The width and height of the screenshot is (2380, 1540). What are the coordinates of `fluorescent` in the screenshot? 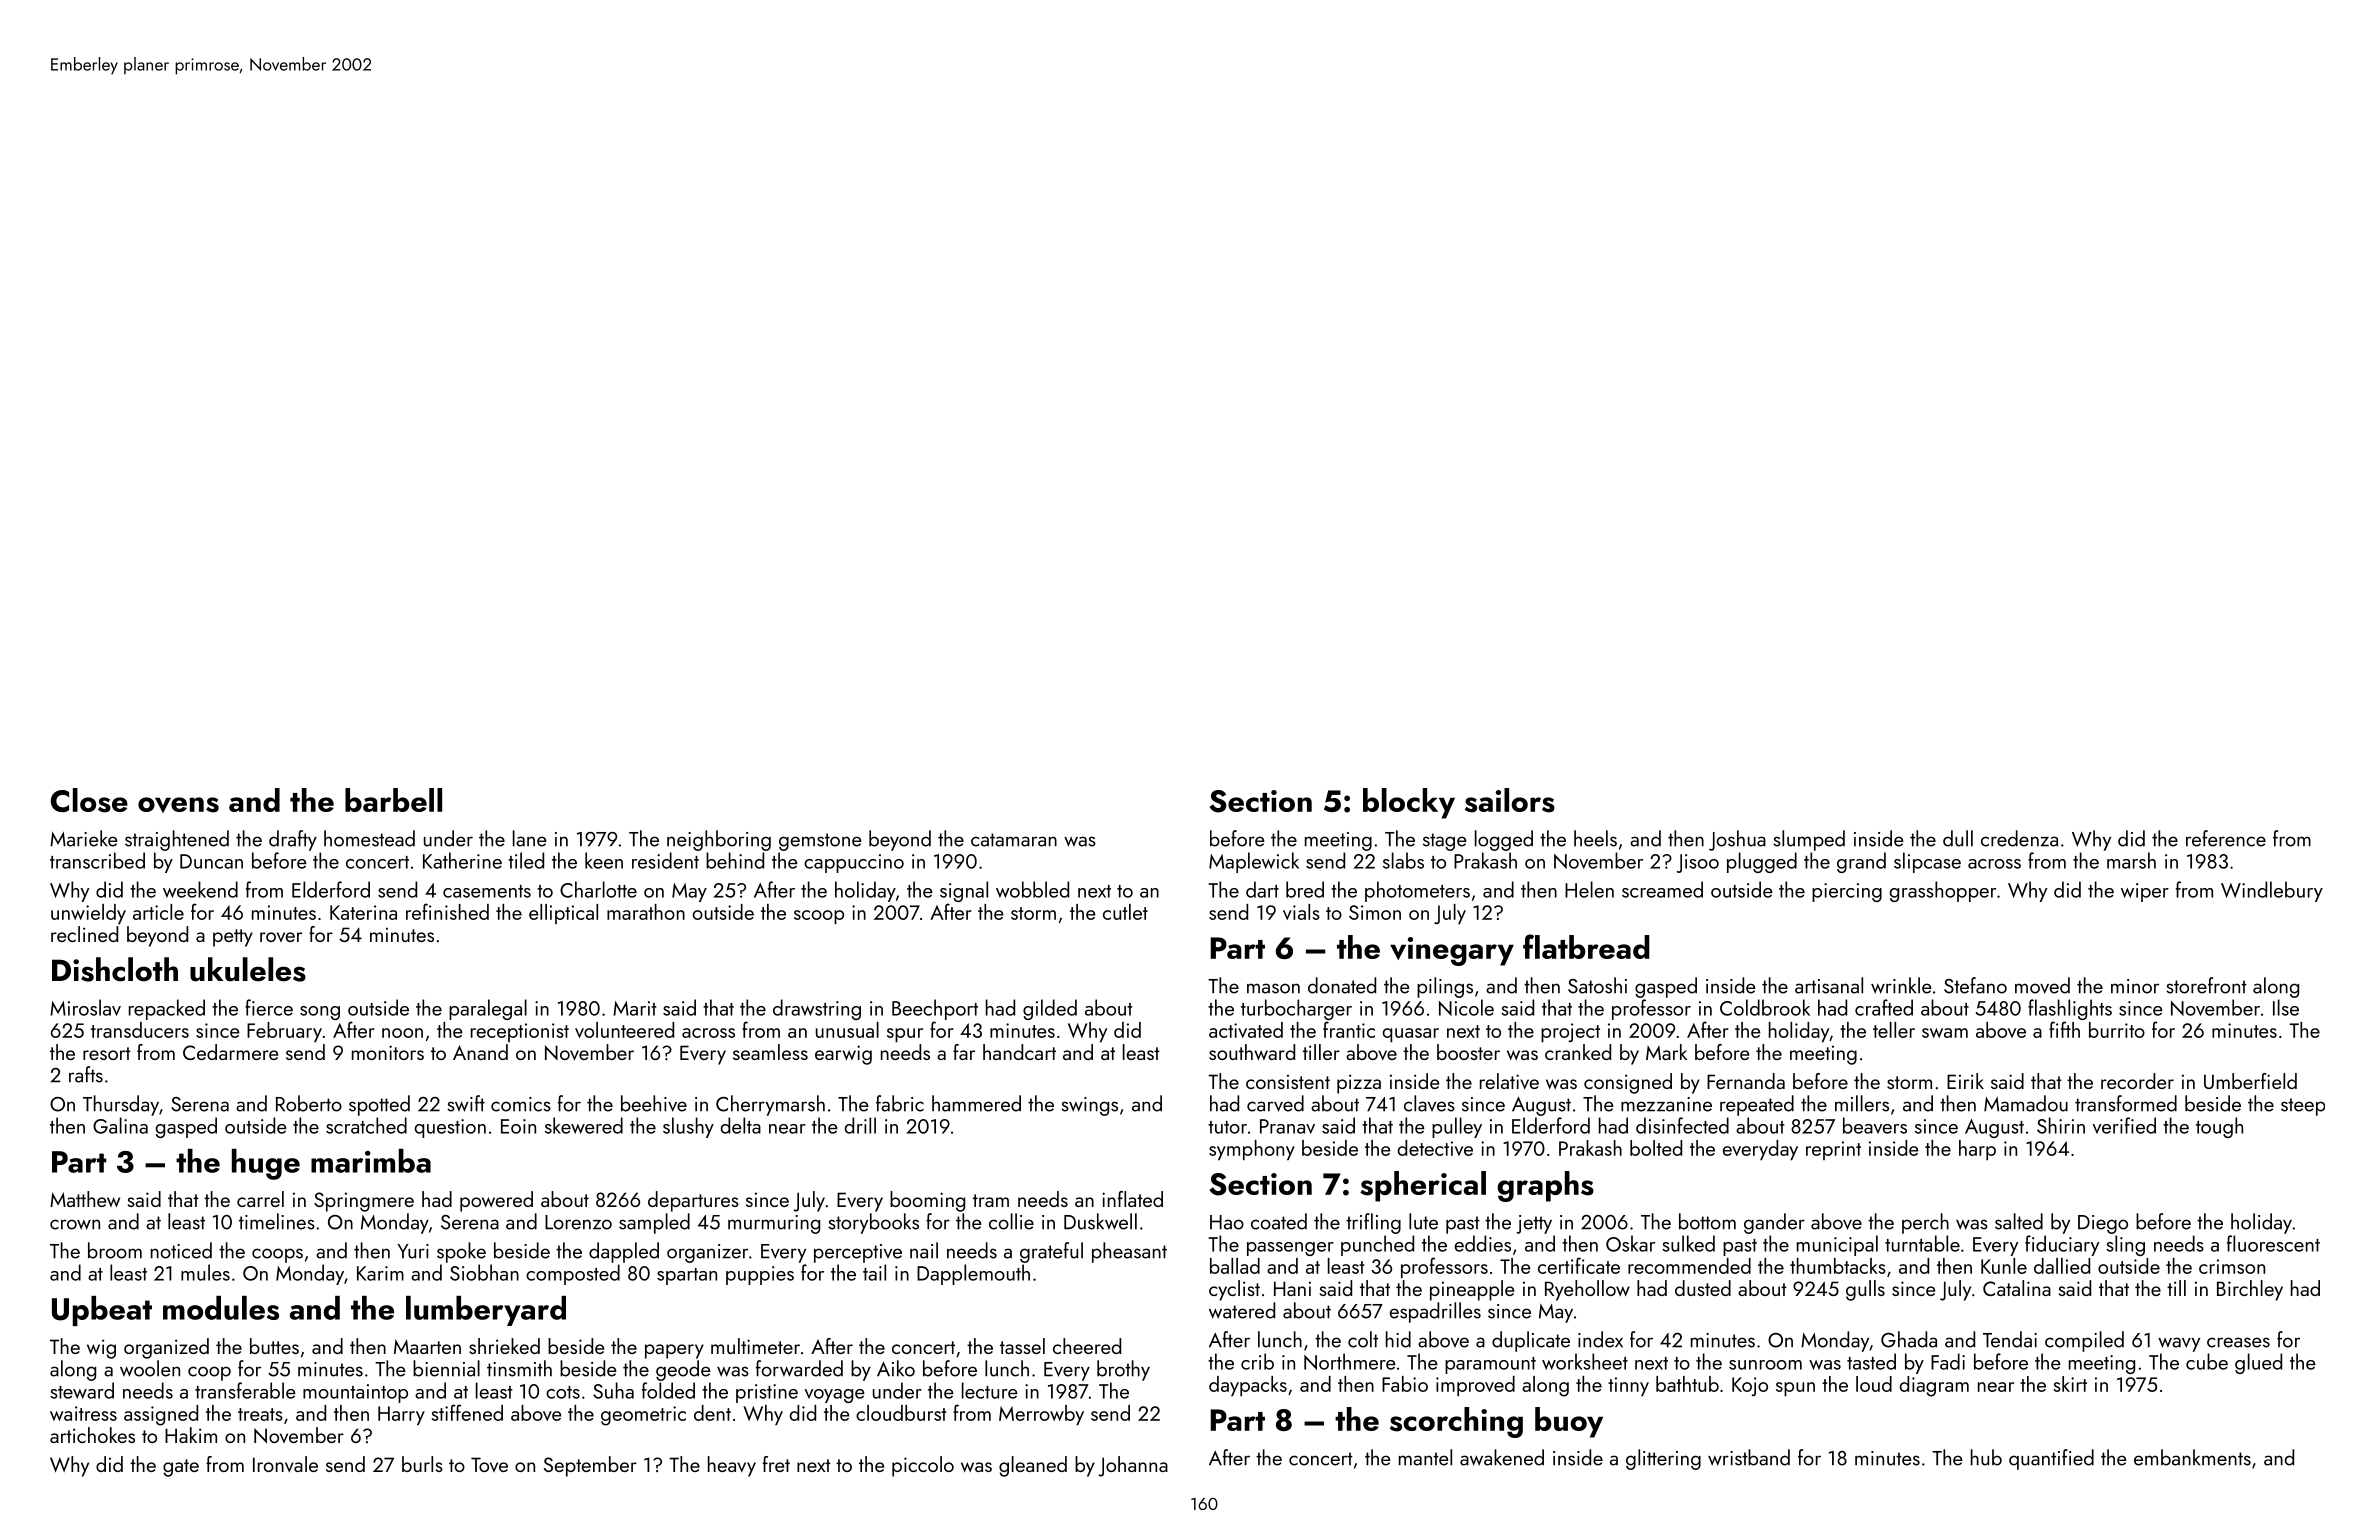 It's located at (2273, 1243).
